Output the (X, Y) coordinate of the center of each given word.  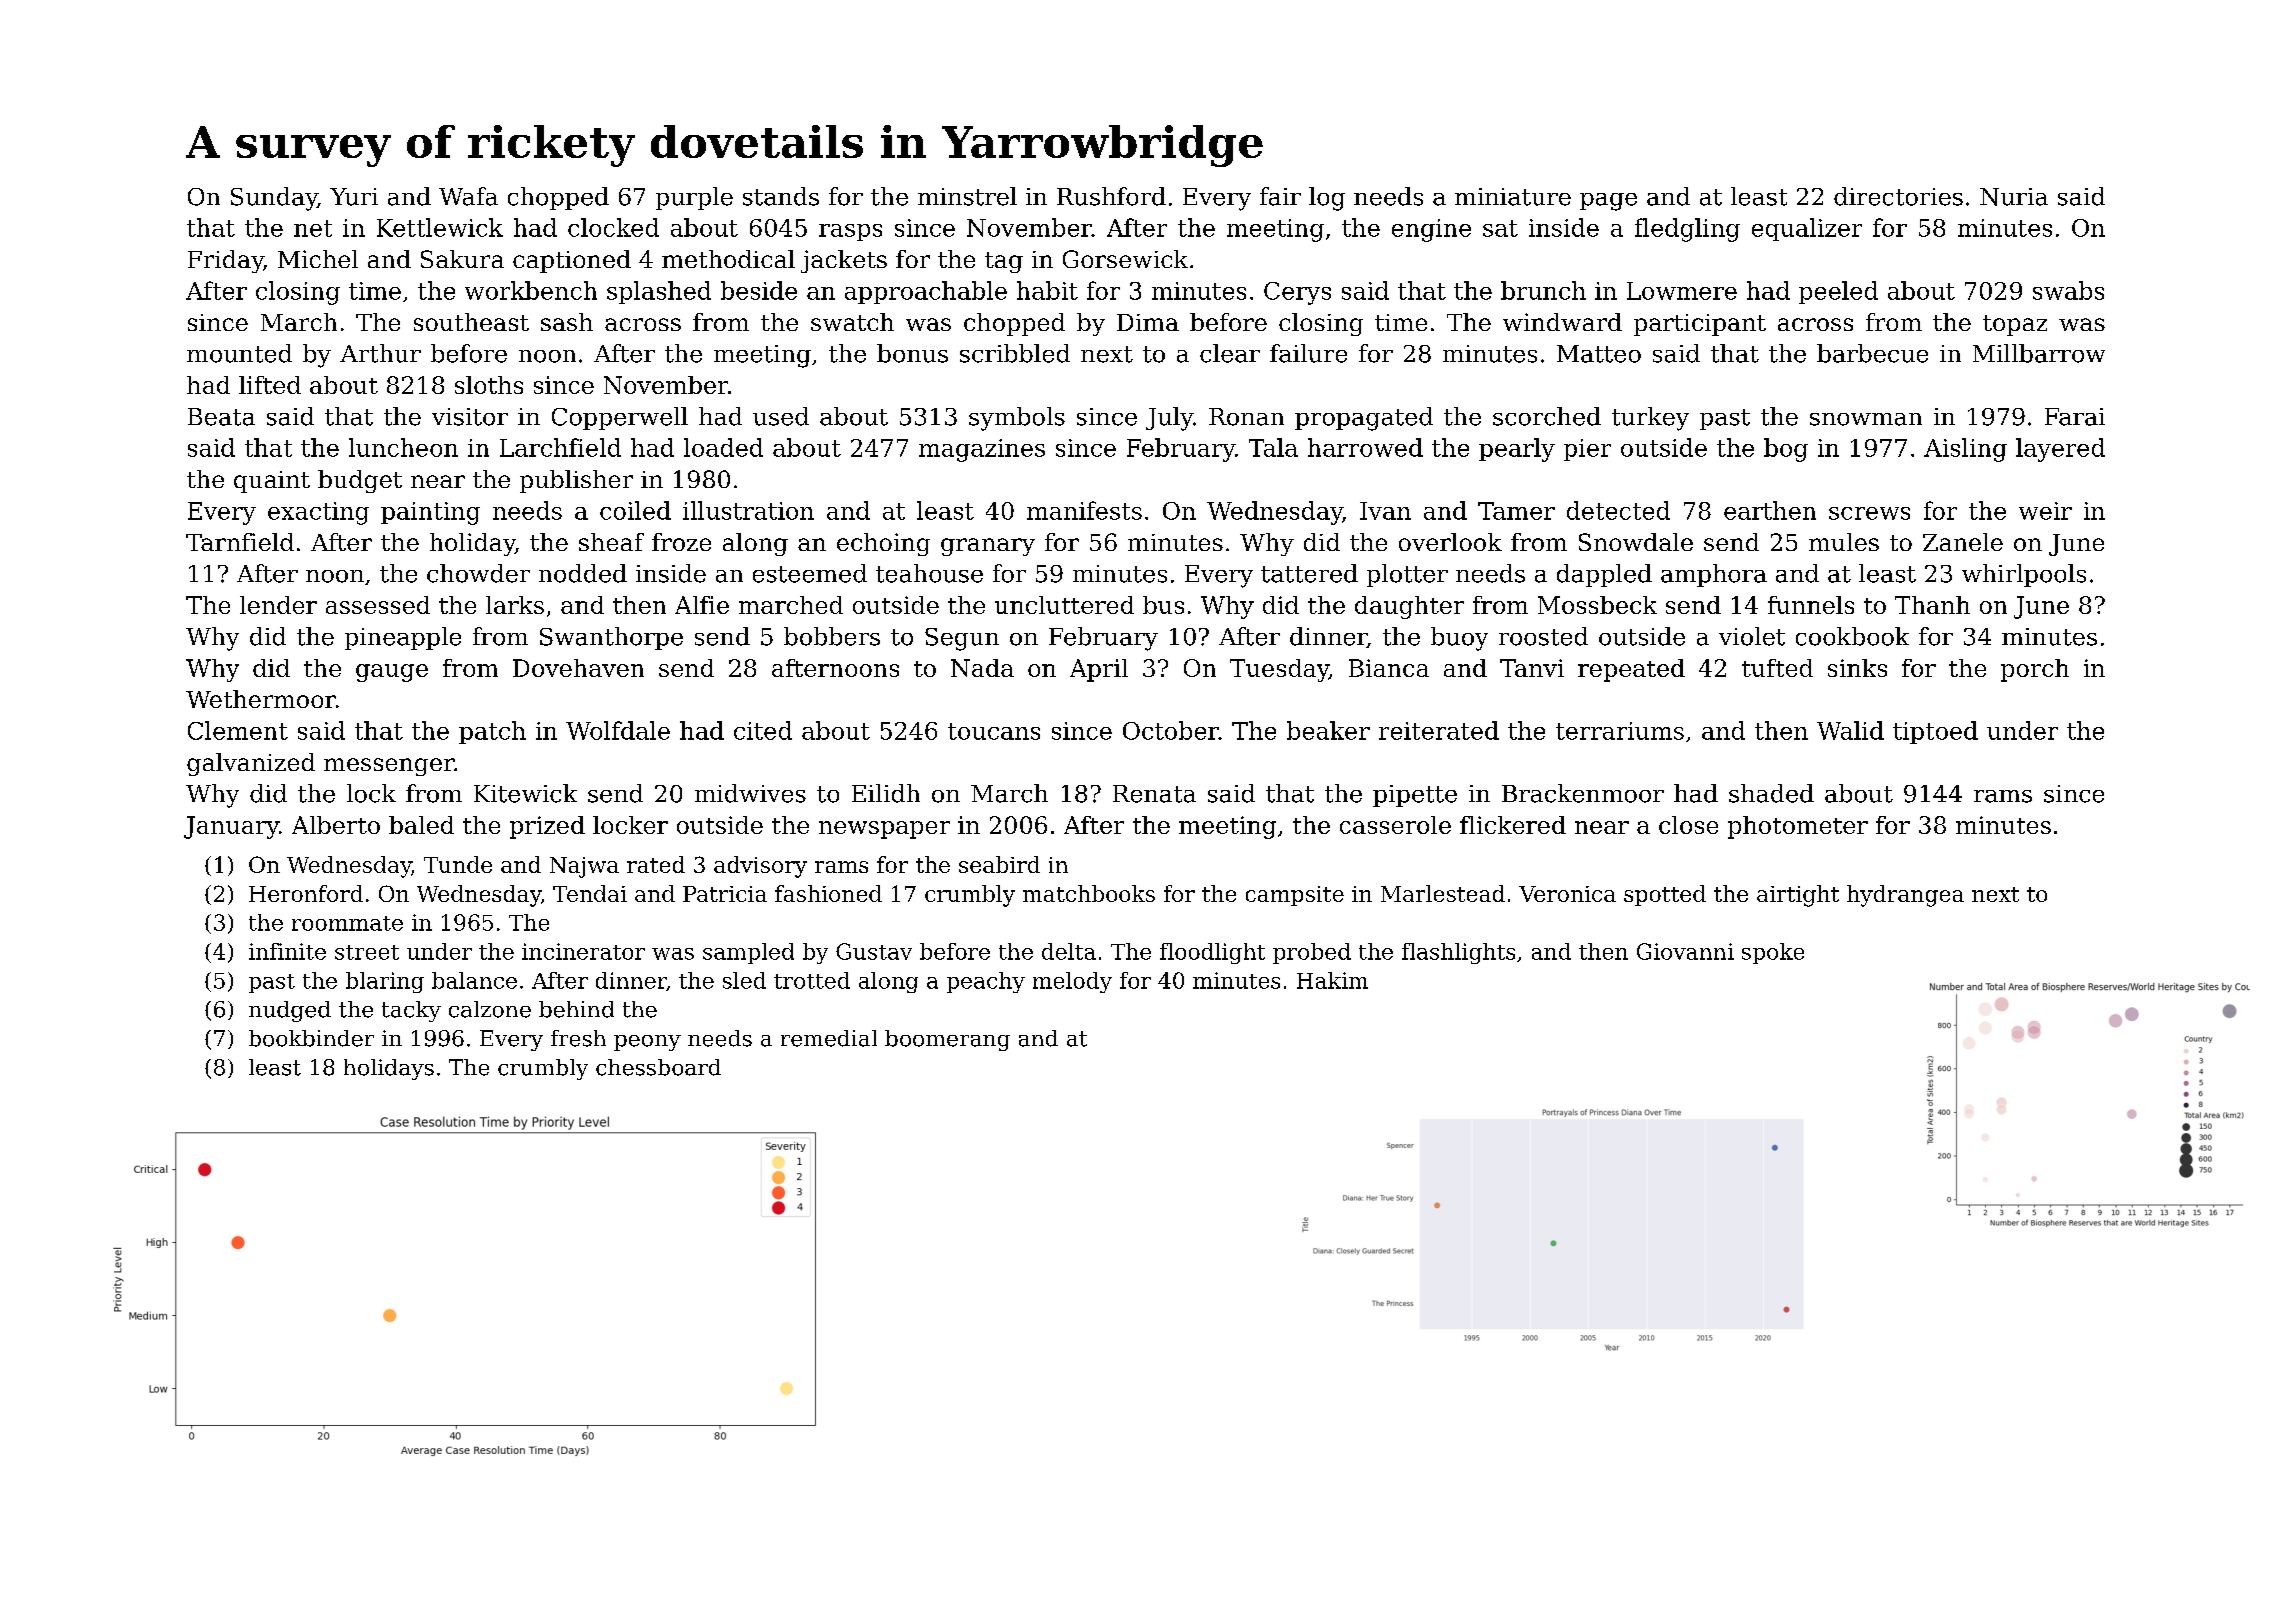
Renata (1154, 794)
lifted (270, 385)
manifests (1084, 510)
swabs (2068, 290)
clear (1230, 353)
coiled (635, 510)
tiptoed (1935, 732)
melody (1072, 982)
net (313, 228)
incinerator (583, 951)
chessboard (658, 1067)
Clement (238, 730)
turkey (1650, 419)
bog (1786, 450)
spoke (1773, 953)
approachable (926, 292)
